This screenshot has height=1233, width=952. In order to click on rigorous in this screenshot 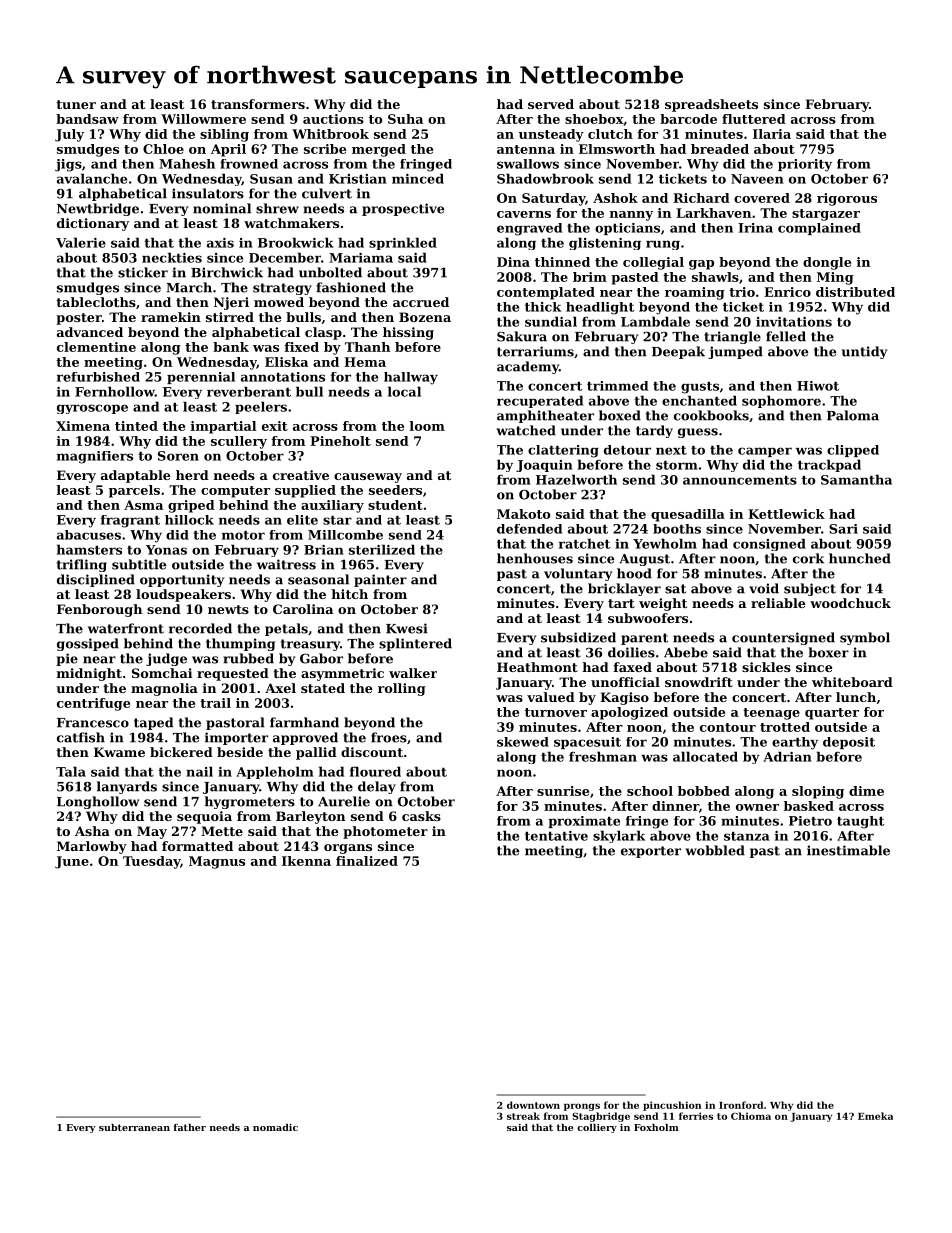, I will do `click(847, 199)`.
